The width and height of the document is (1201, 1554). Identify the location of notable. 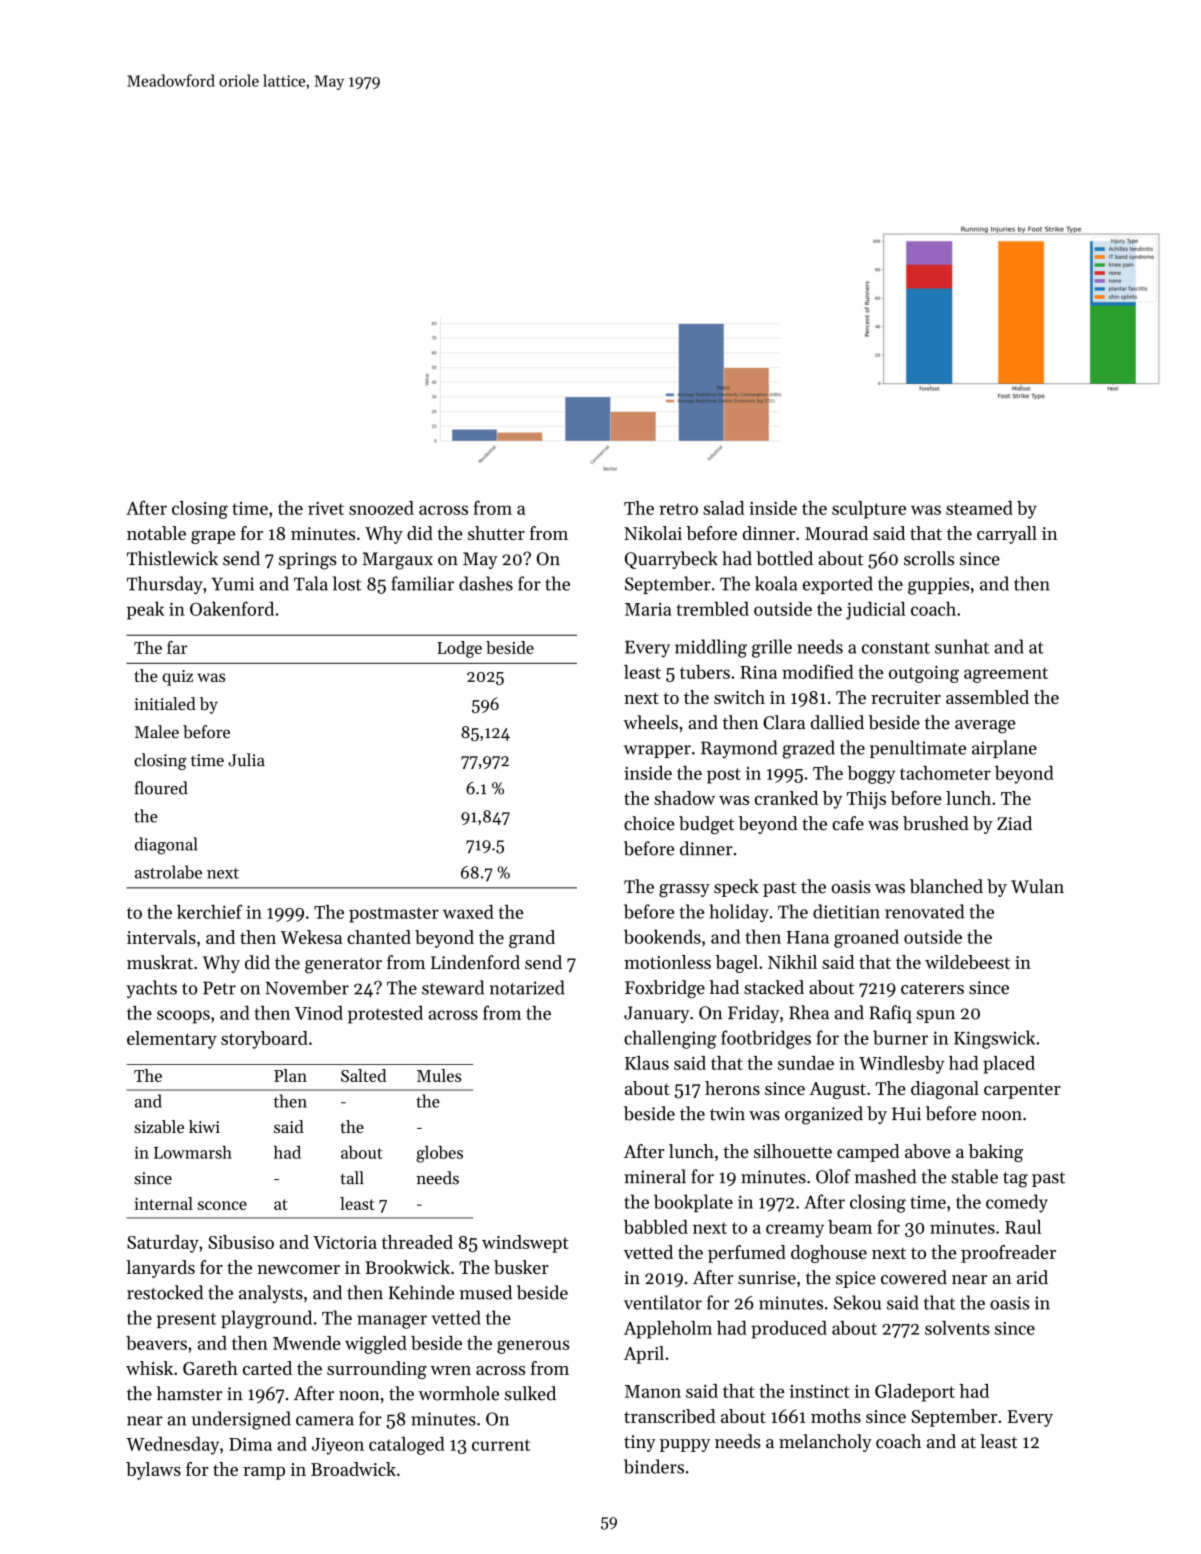
(156, 533).
